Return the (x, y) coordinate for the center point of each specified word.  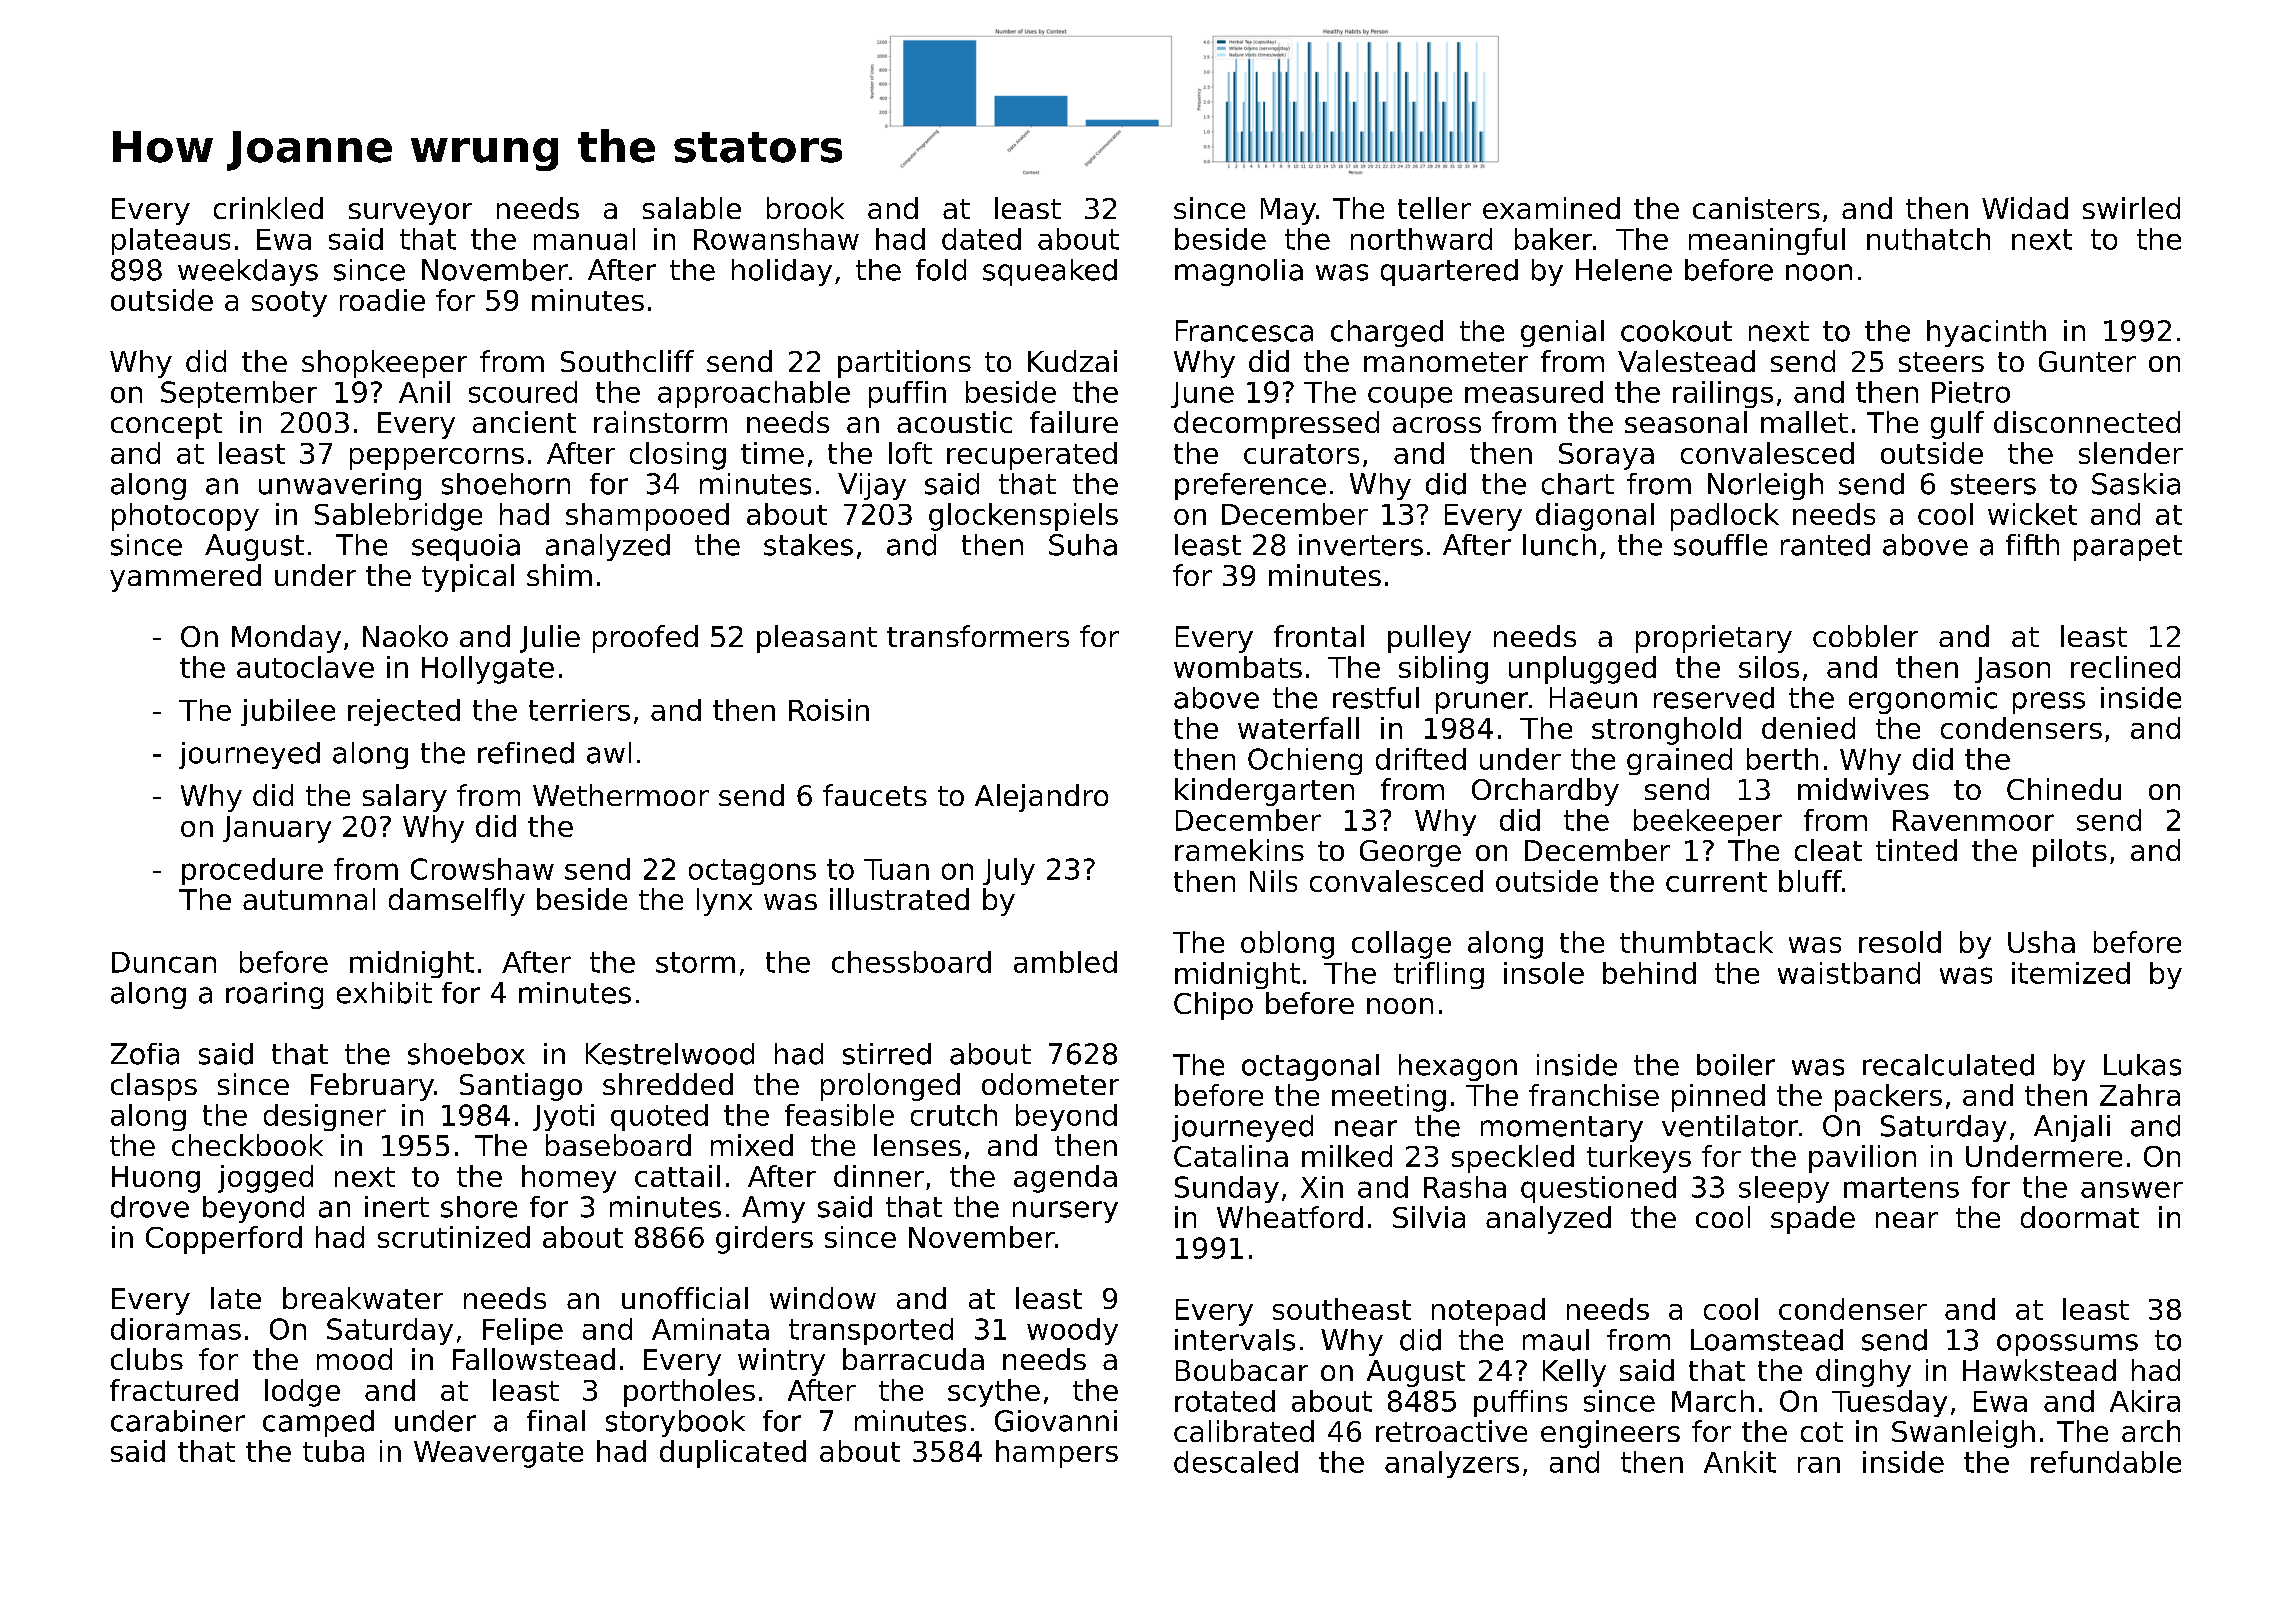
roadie (382, 300)
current (1716, 882)
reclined (2125, 667)
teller (1434, 208)
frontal (1319, 636)
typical (468, 578)
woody (1072, 1331)
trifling (1439, 975)
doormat (2080, 1217)
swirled (2131, 208)
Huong (156, 1179)
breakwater (363, 1298)
